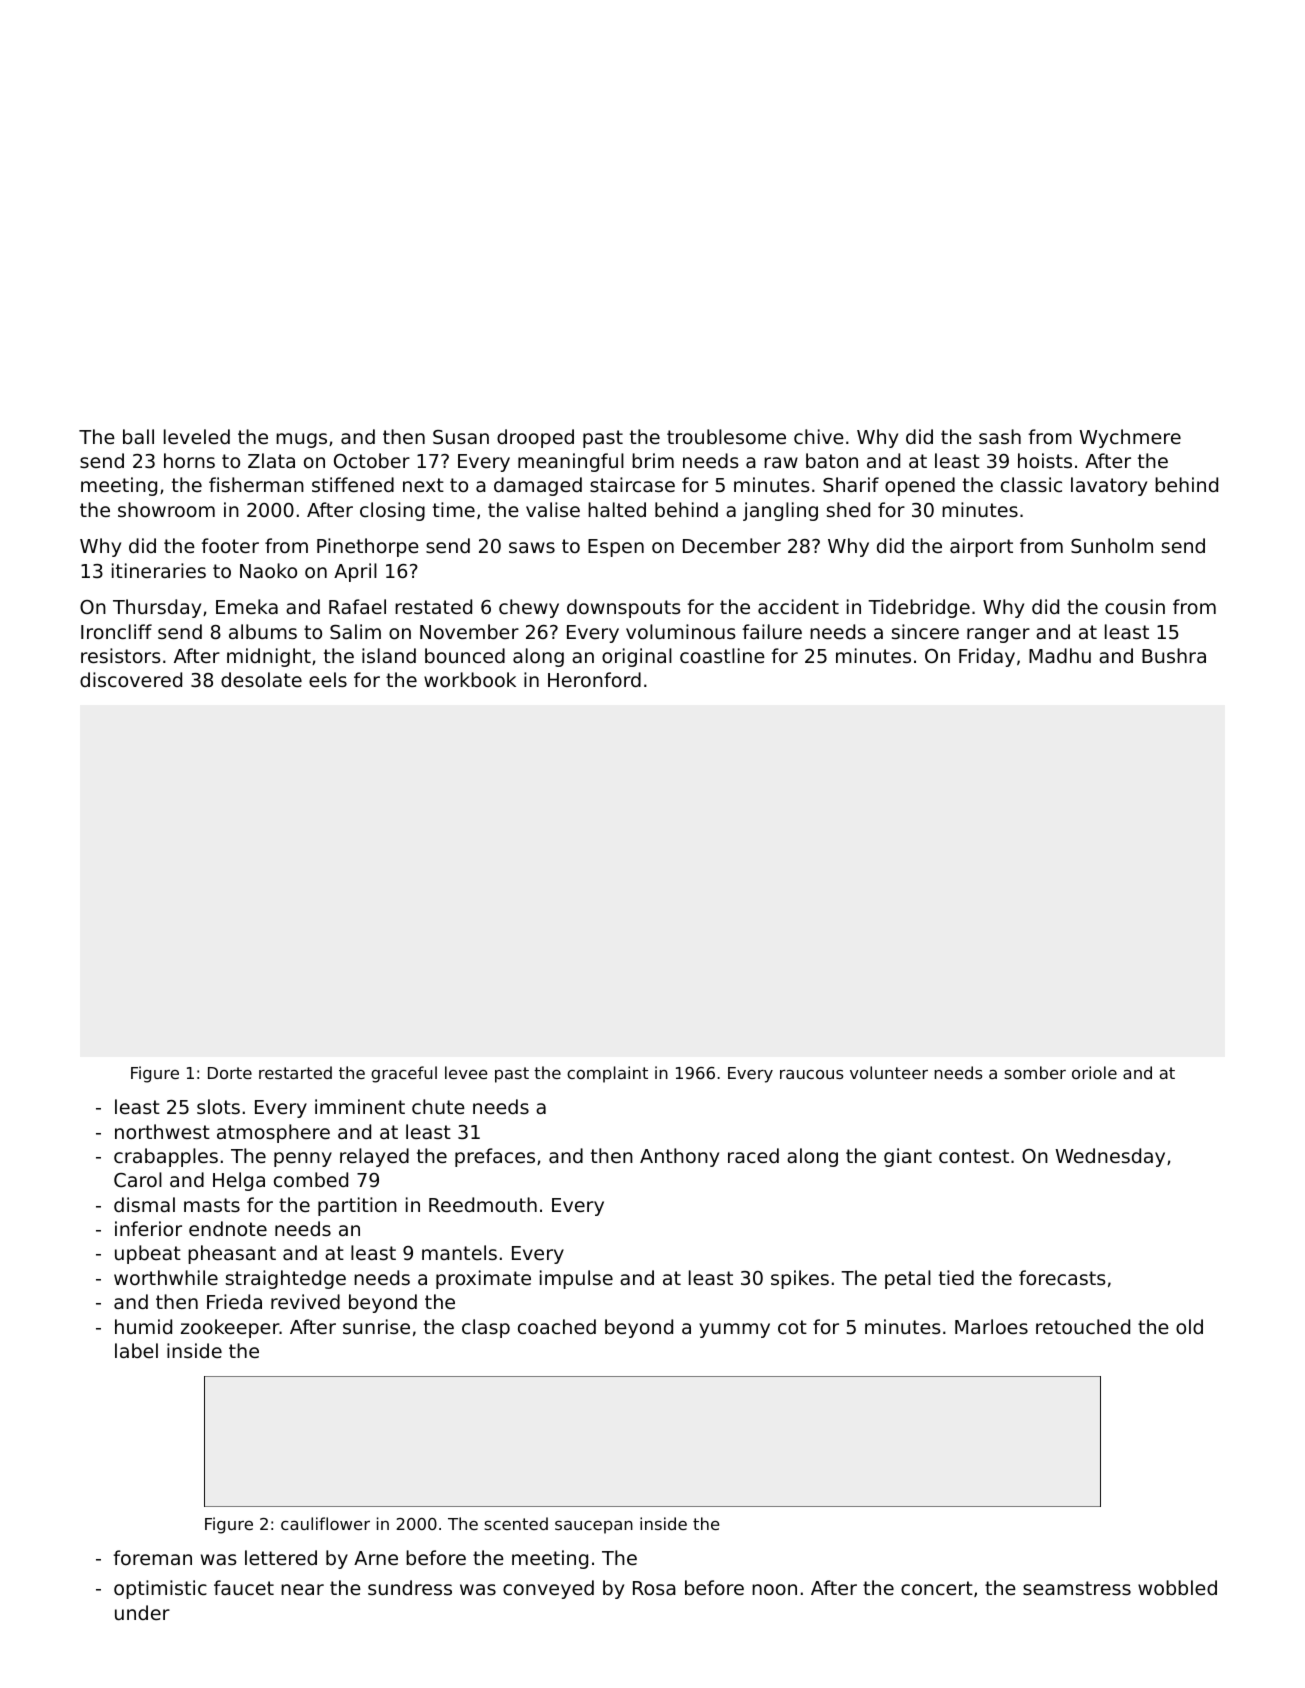 Image resolution: width=1305 pixels, height=1688 pixels. Describe the element at coordinates (1094, 1072) in the image. I see `oriole` at that location.
